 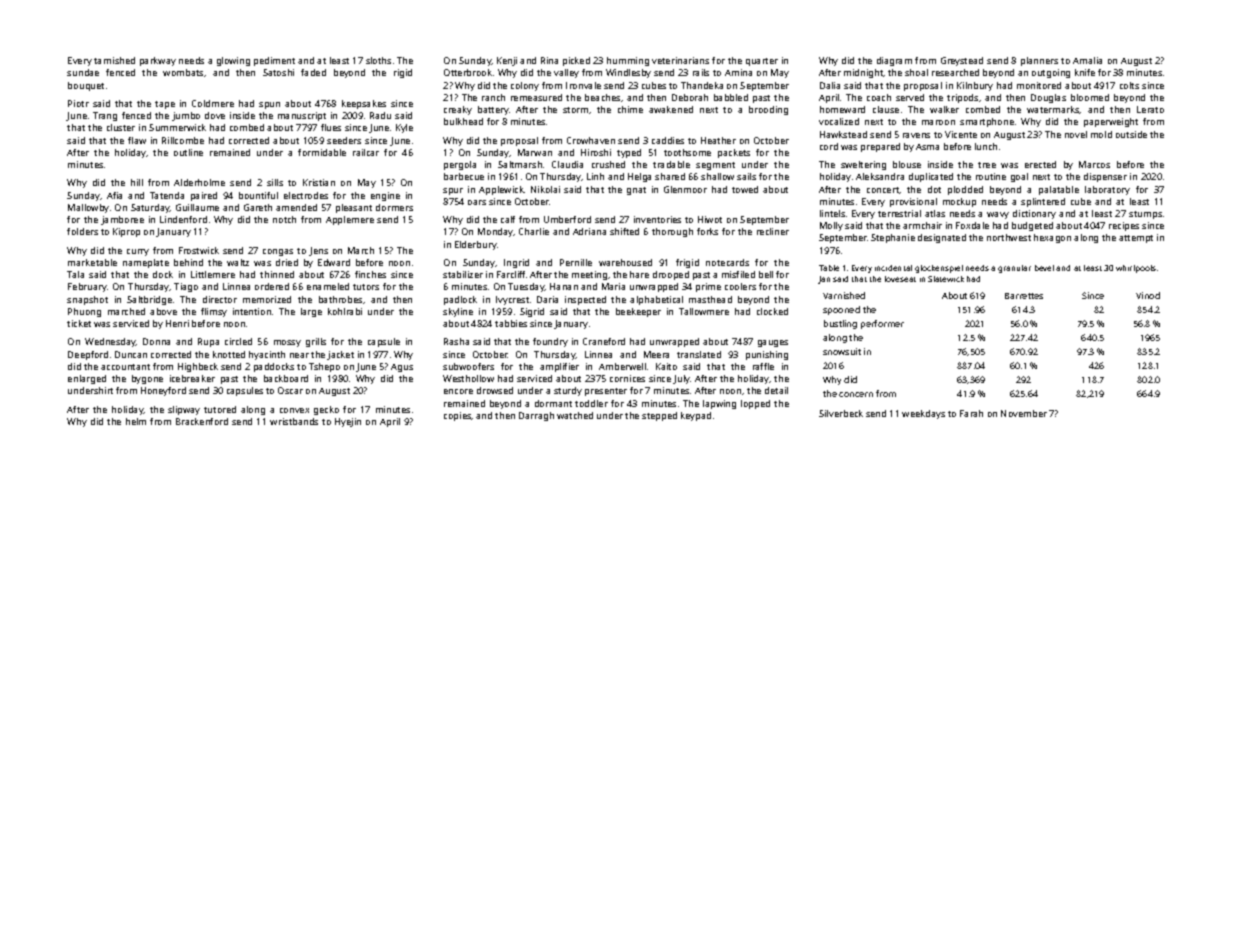 What do you see at coordinates (1024, 296) in the screenshot?
I see `Barrettes` at bounding box center [1024, 296].
